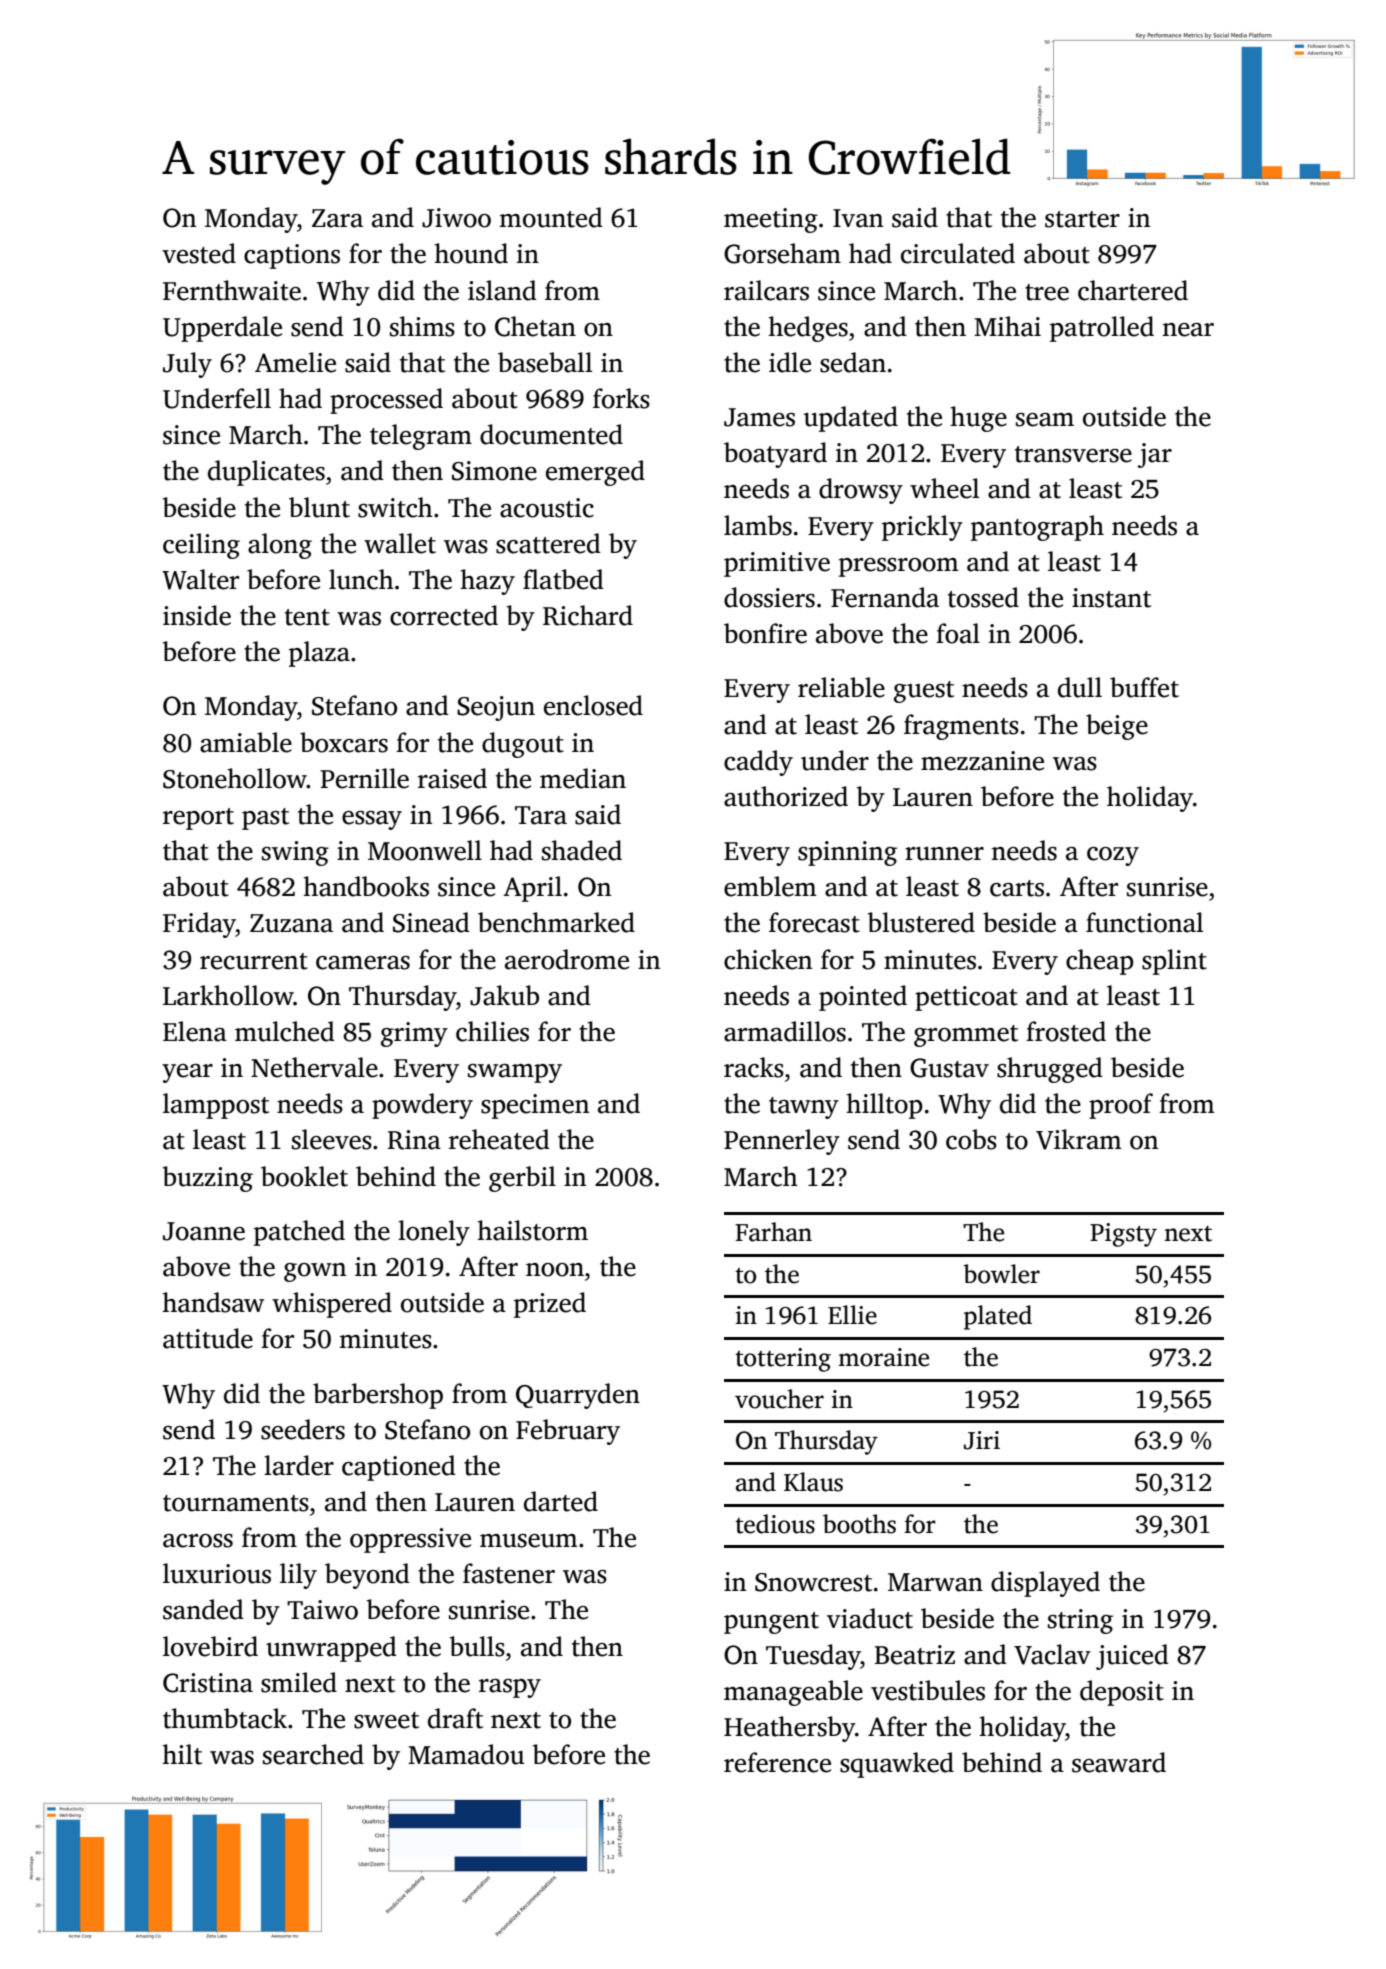 The height and width of the image is (1969, 1386). I want to click on buzzing, so click(208, 1179).
